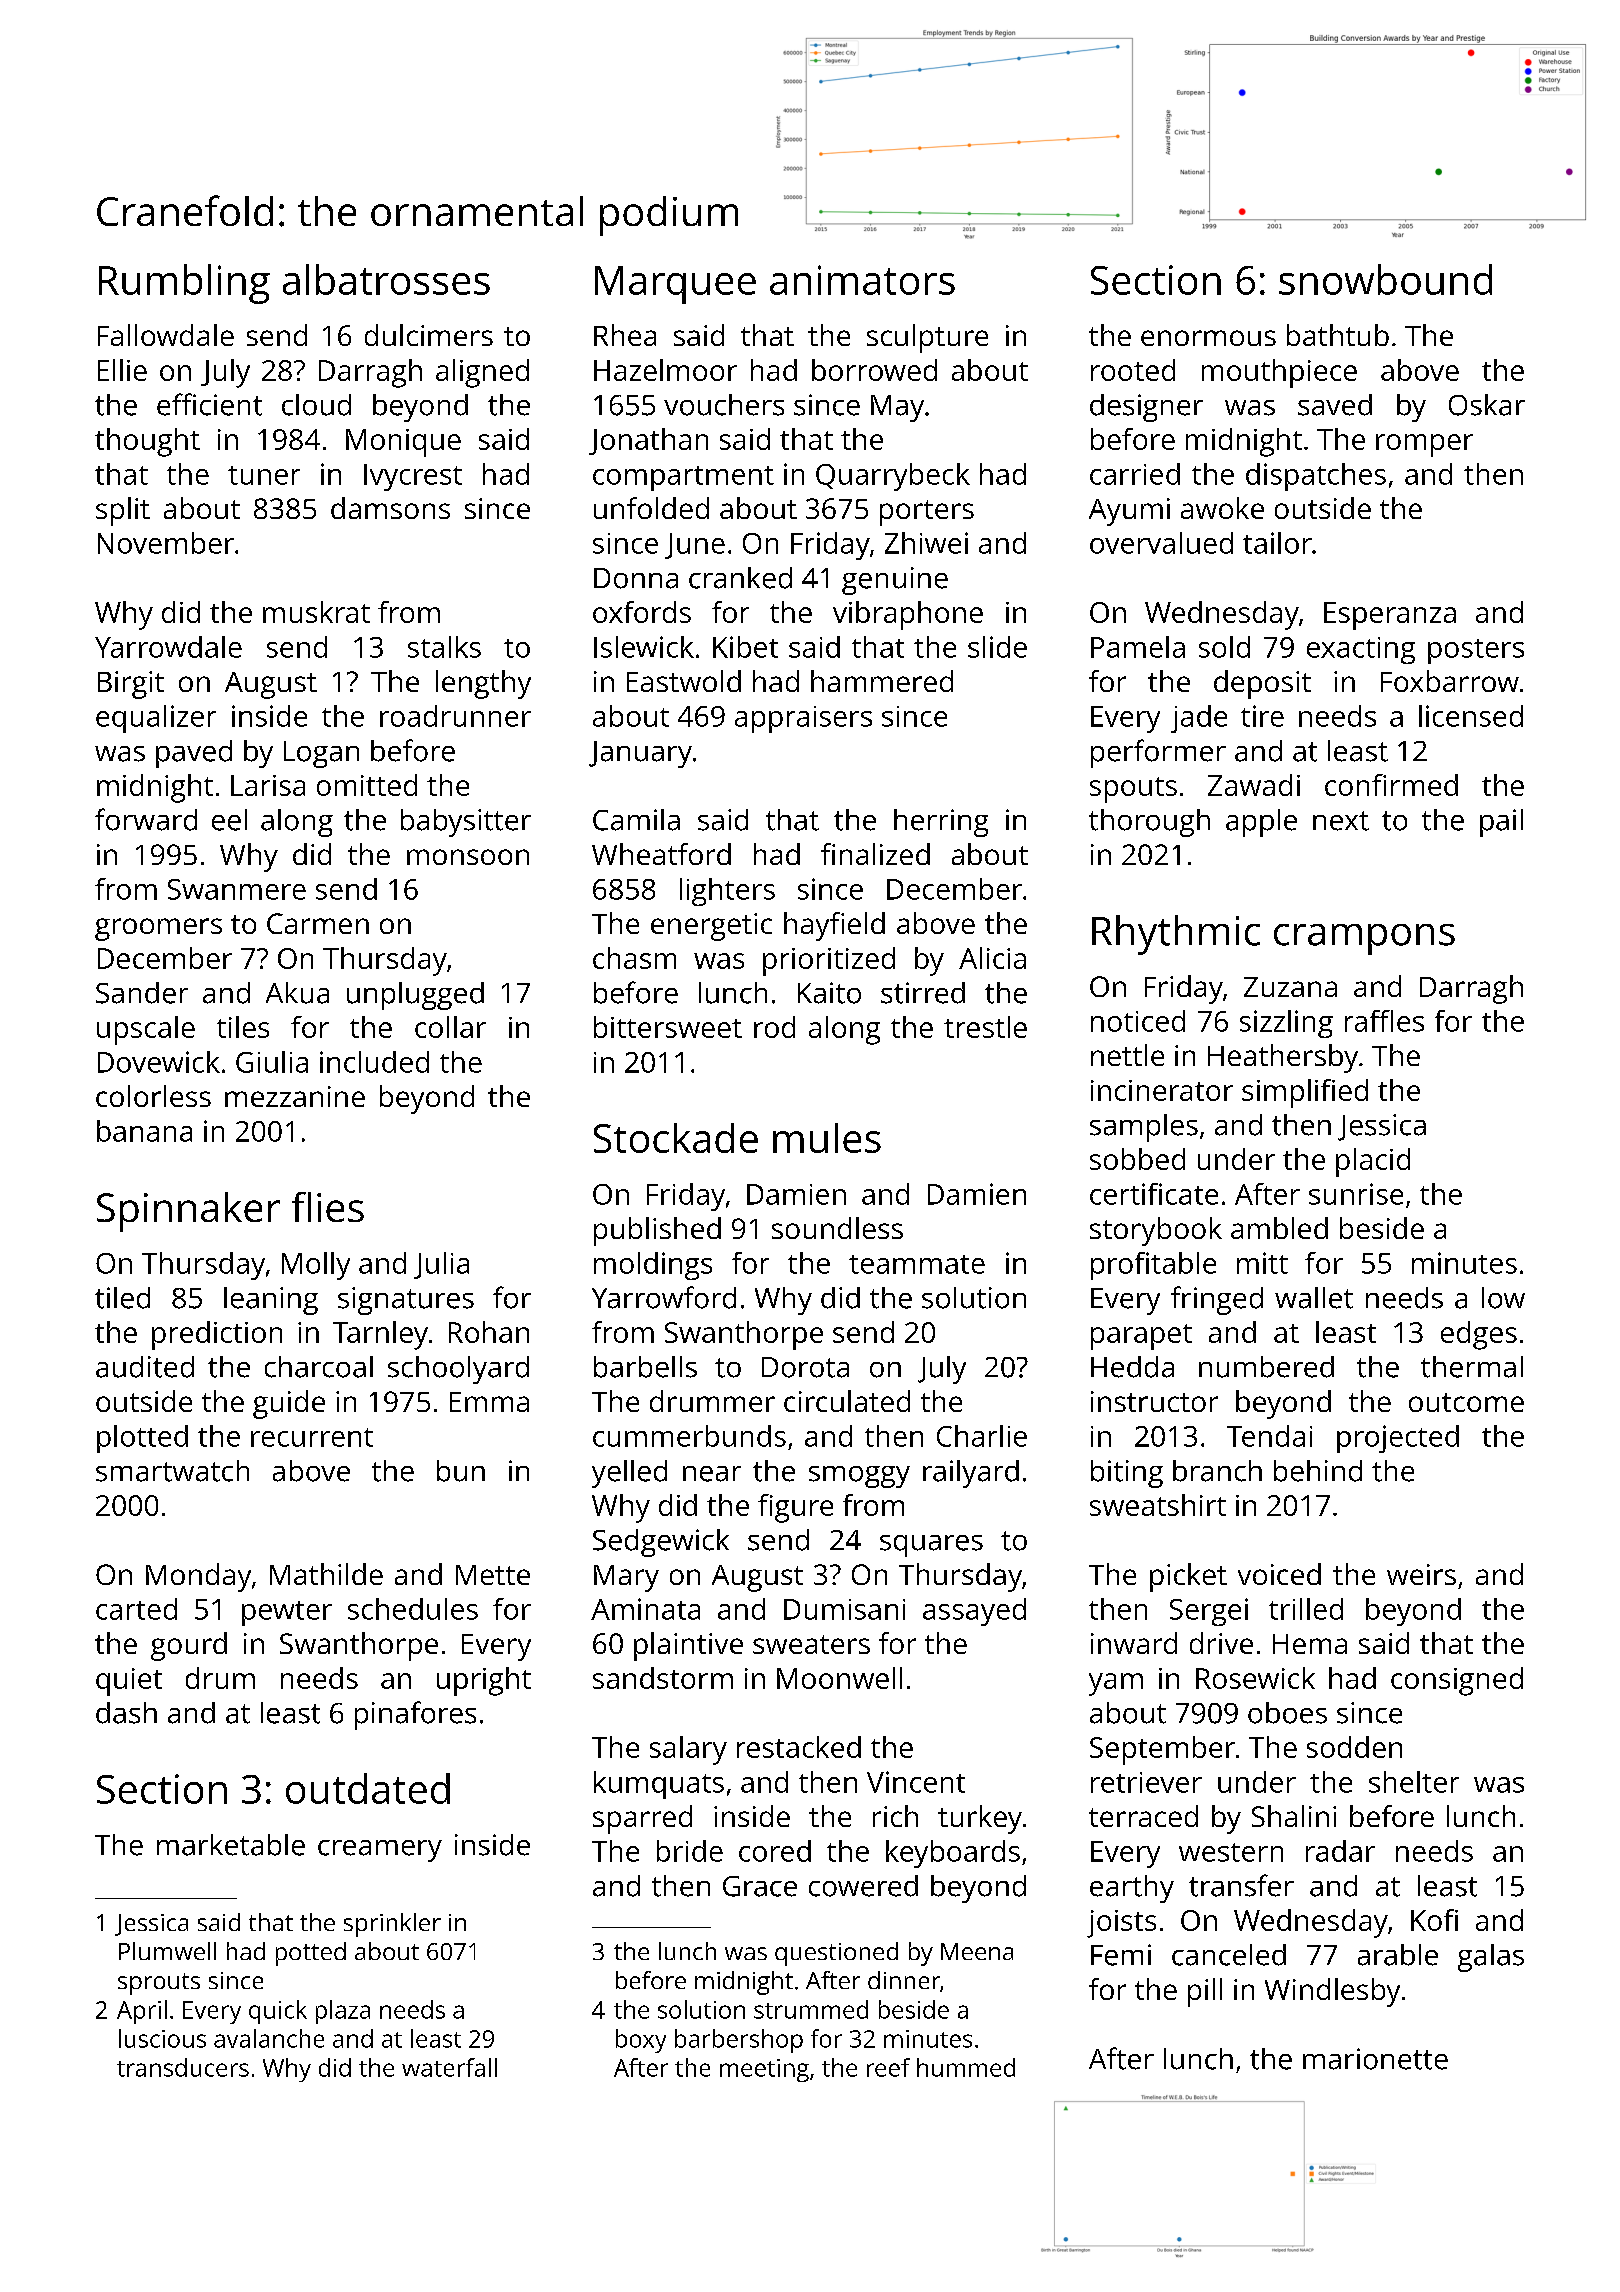  What do you see at coordinates (449, 2067) in the screenshot?
I see `waterfall` at bounding box center [449, 2067].
